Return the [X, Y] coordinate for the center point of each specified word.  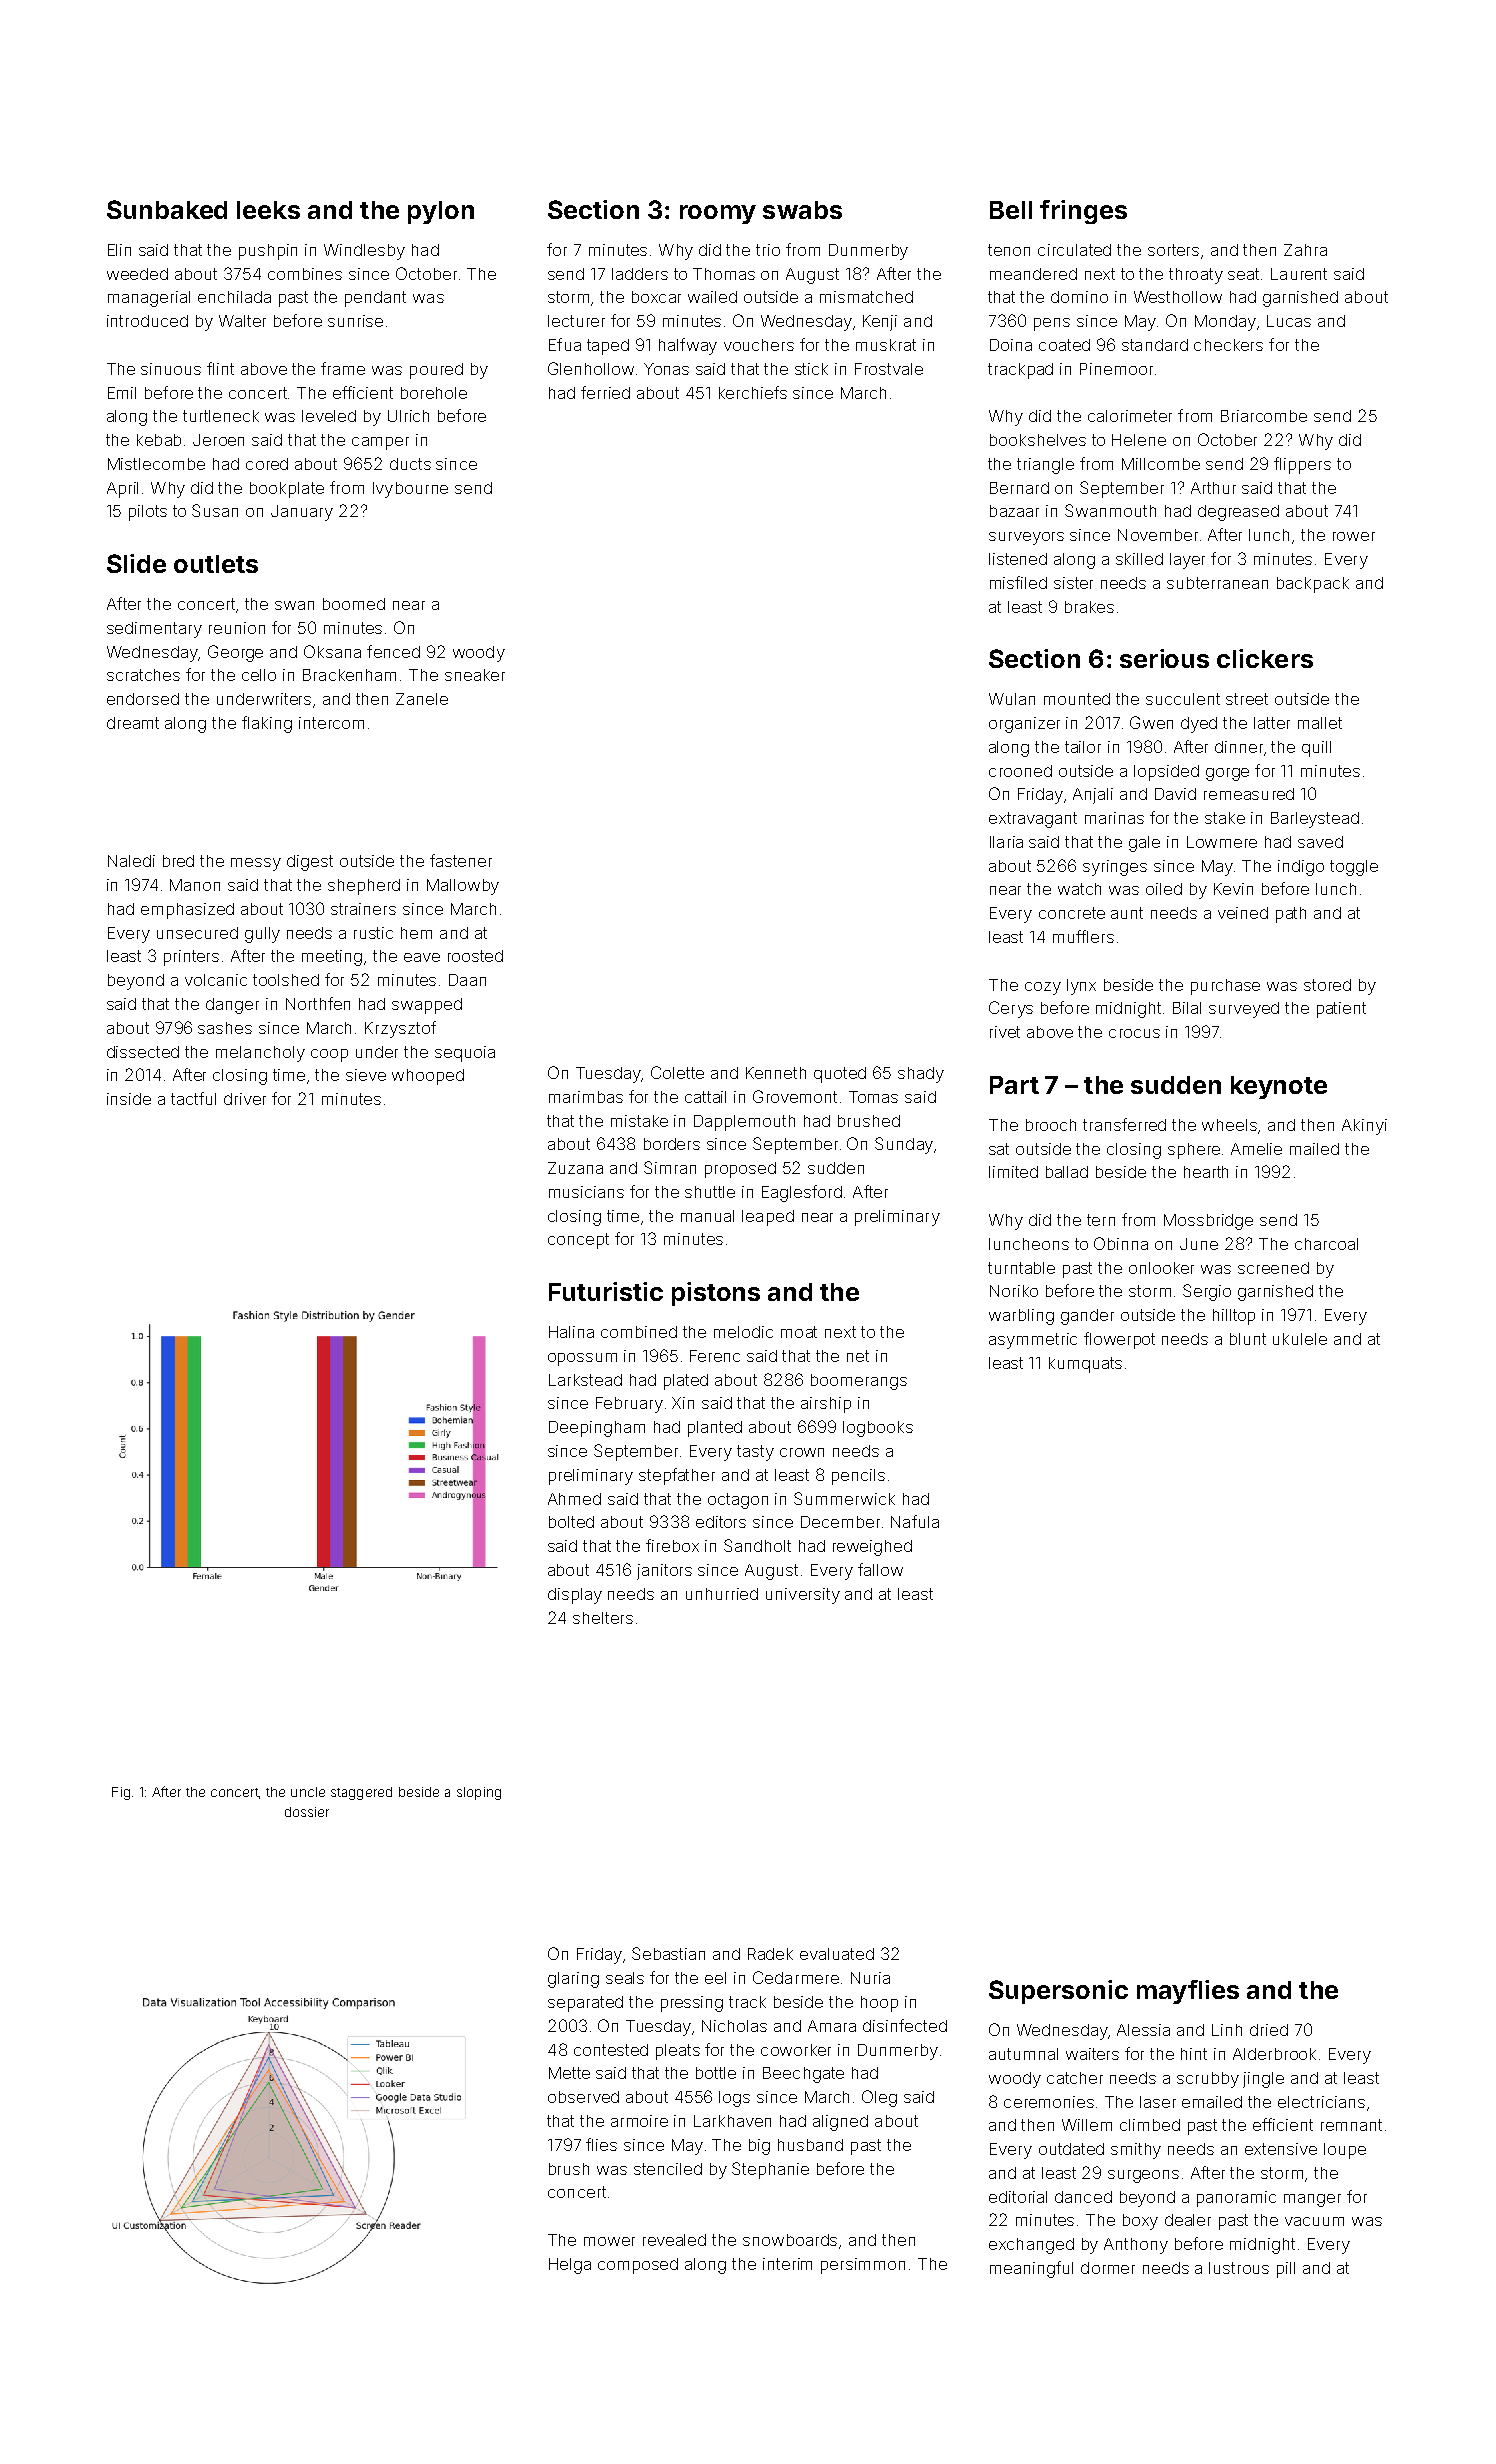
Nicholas [734, 2026]
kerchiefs [753, 392]
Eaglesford [802, 1193]
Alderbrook [1274, 2054]
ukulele [1300, 1339]
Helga [570, 2266]
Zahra [1305, 250]
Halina [571, 1332]
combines [305, 274]
